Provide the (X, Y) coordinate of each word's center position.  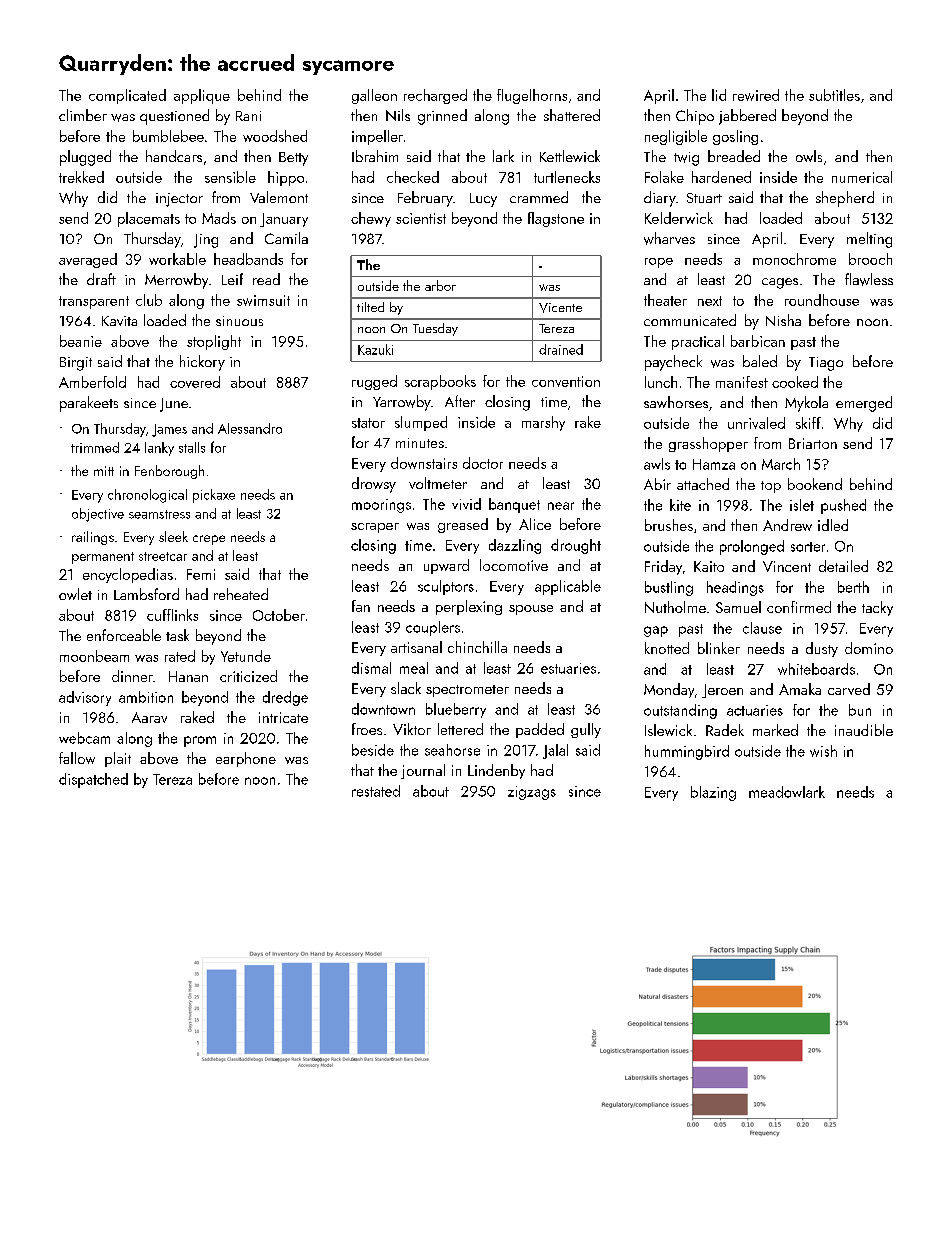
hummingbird (687, 752)
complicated (127, 96)
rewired (756, 95)
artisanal (416, 647)
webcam (84, 738)
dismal (371, 668)
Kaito (709, 566)
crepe (209, 540)
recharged (435, 96)
